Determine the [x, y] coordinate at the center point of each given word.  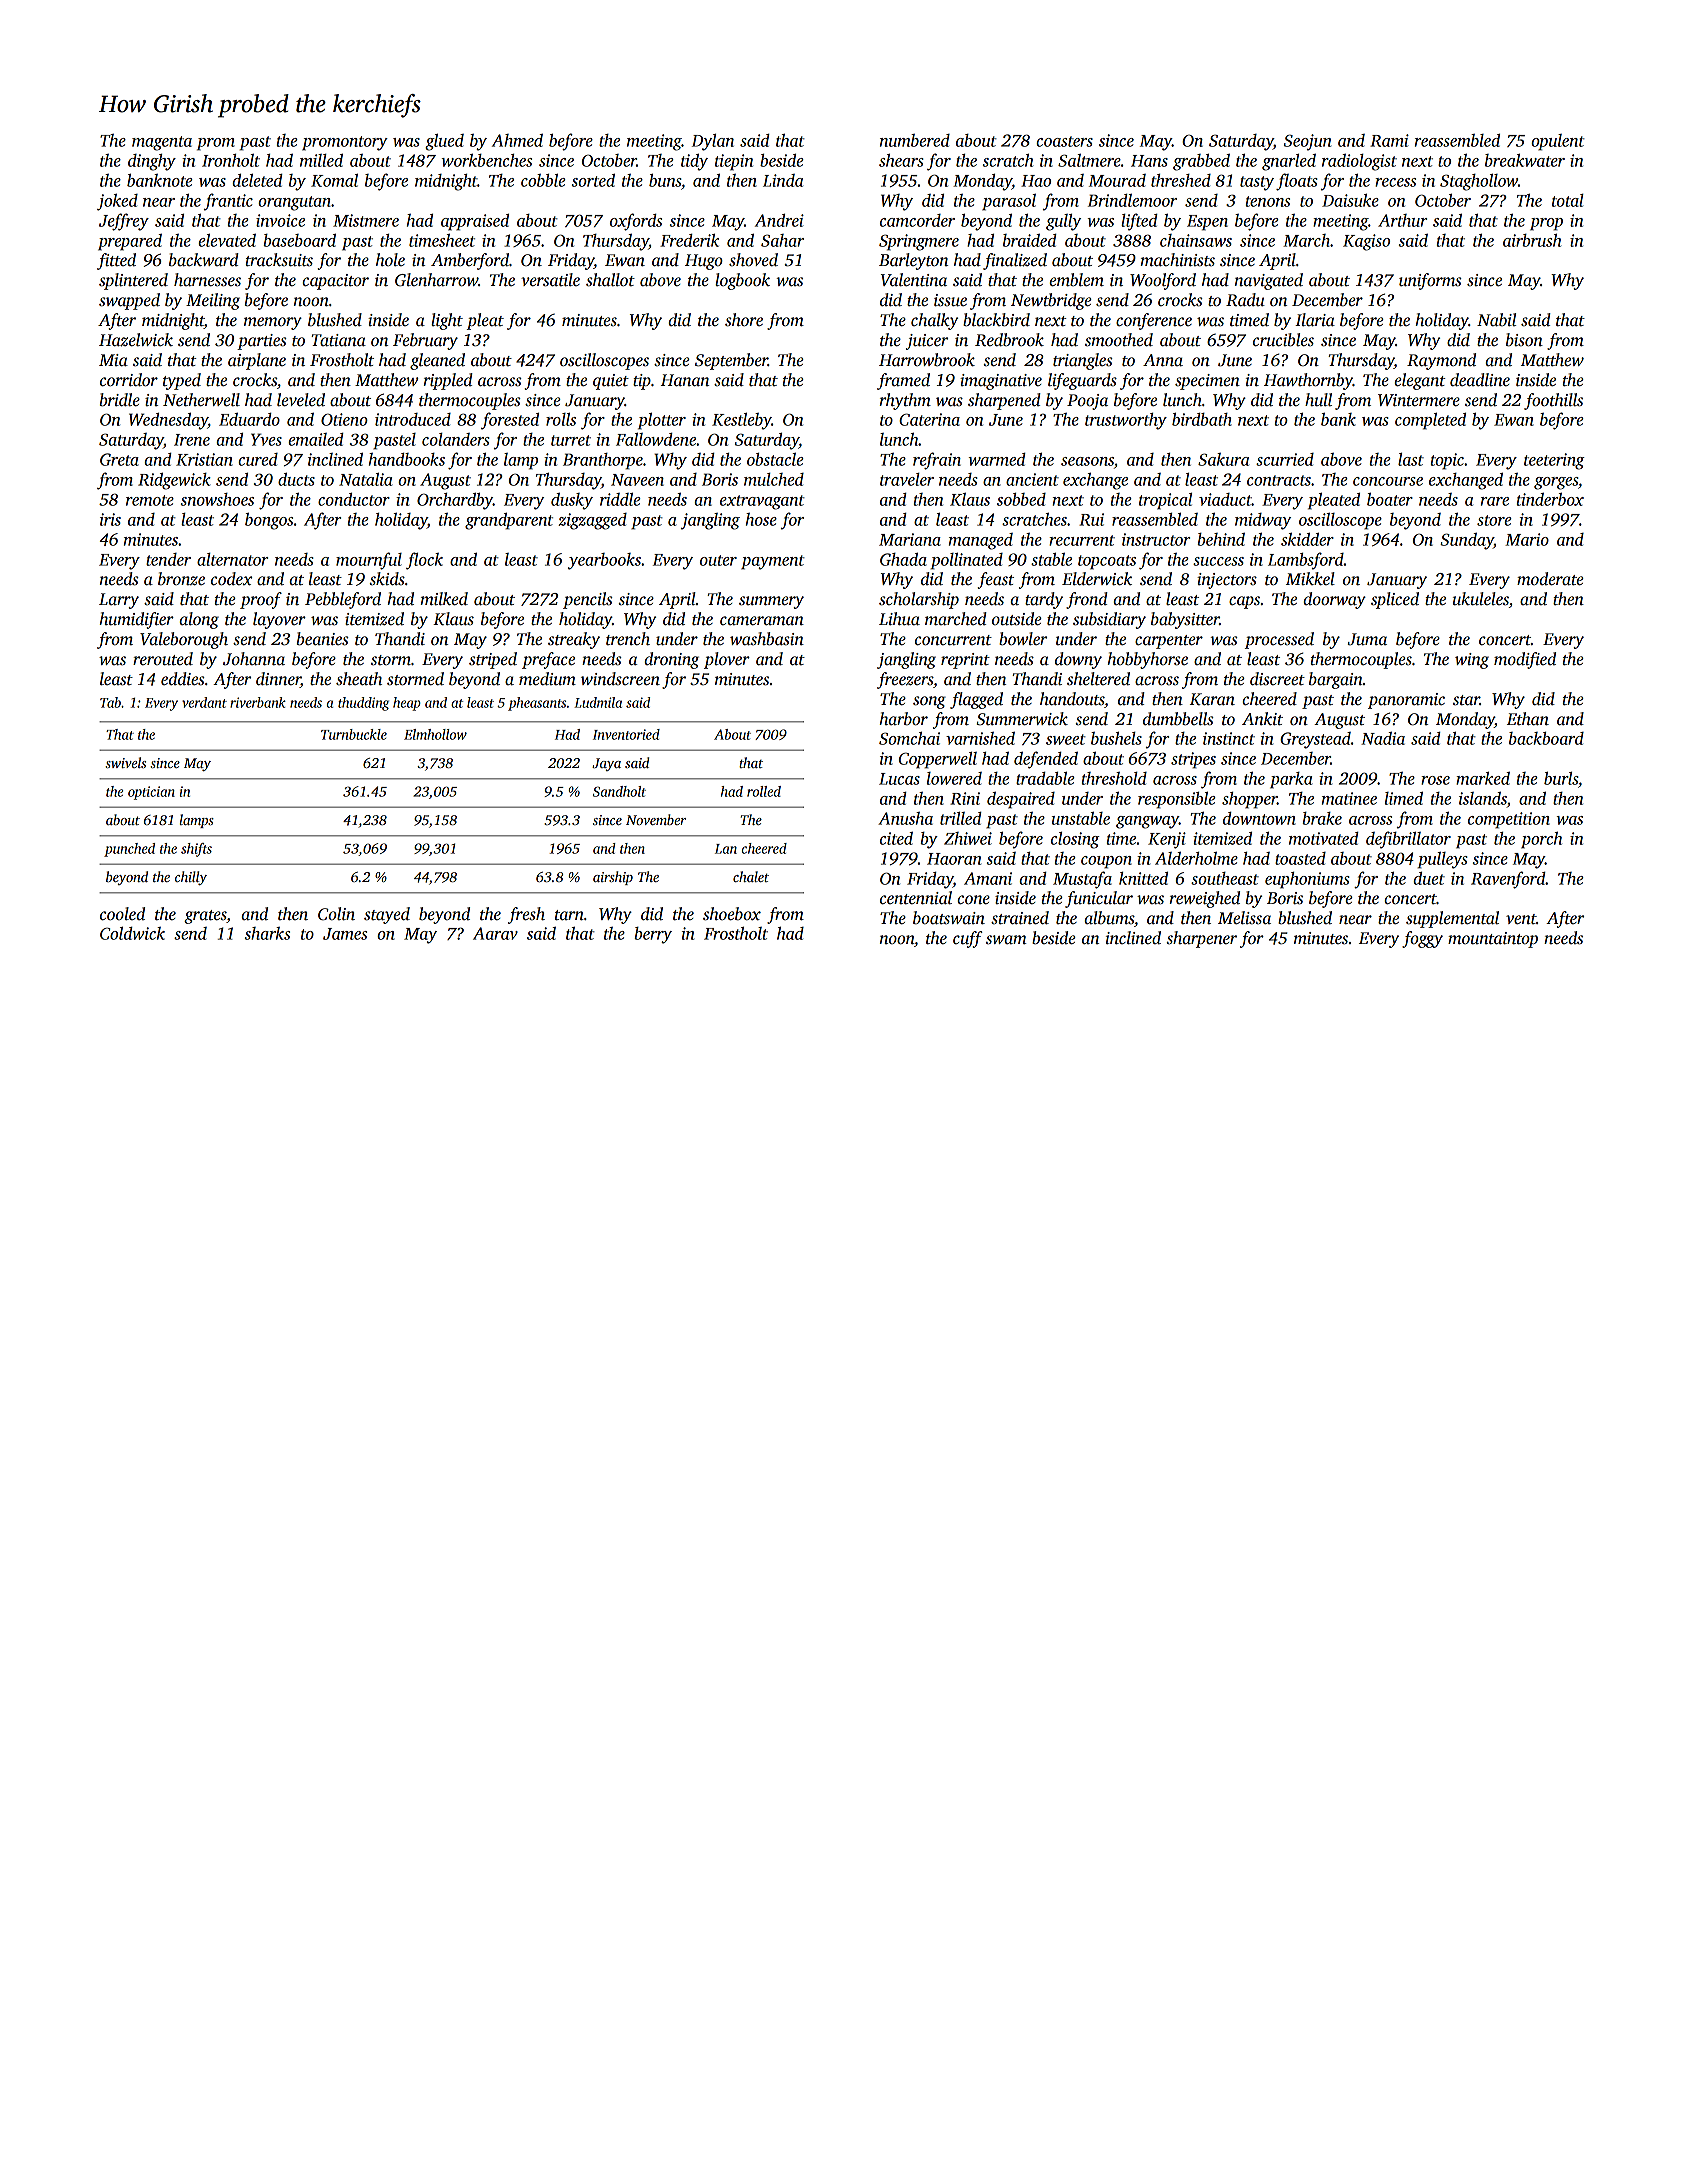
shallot [610, 280]
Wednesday [168, 421]
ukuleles [1481, 599]
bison [1524, 340]
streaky [574, 640]
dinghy [152, 162]
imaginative [1001, 382]
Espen [1207, 223]
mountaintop [1493, 940]
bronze [181, 579]
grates [205, 917]
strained [1020, 918]
